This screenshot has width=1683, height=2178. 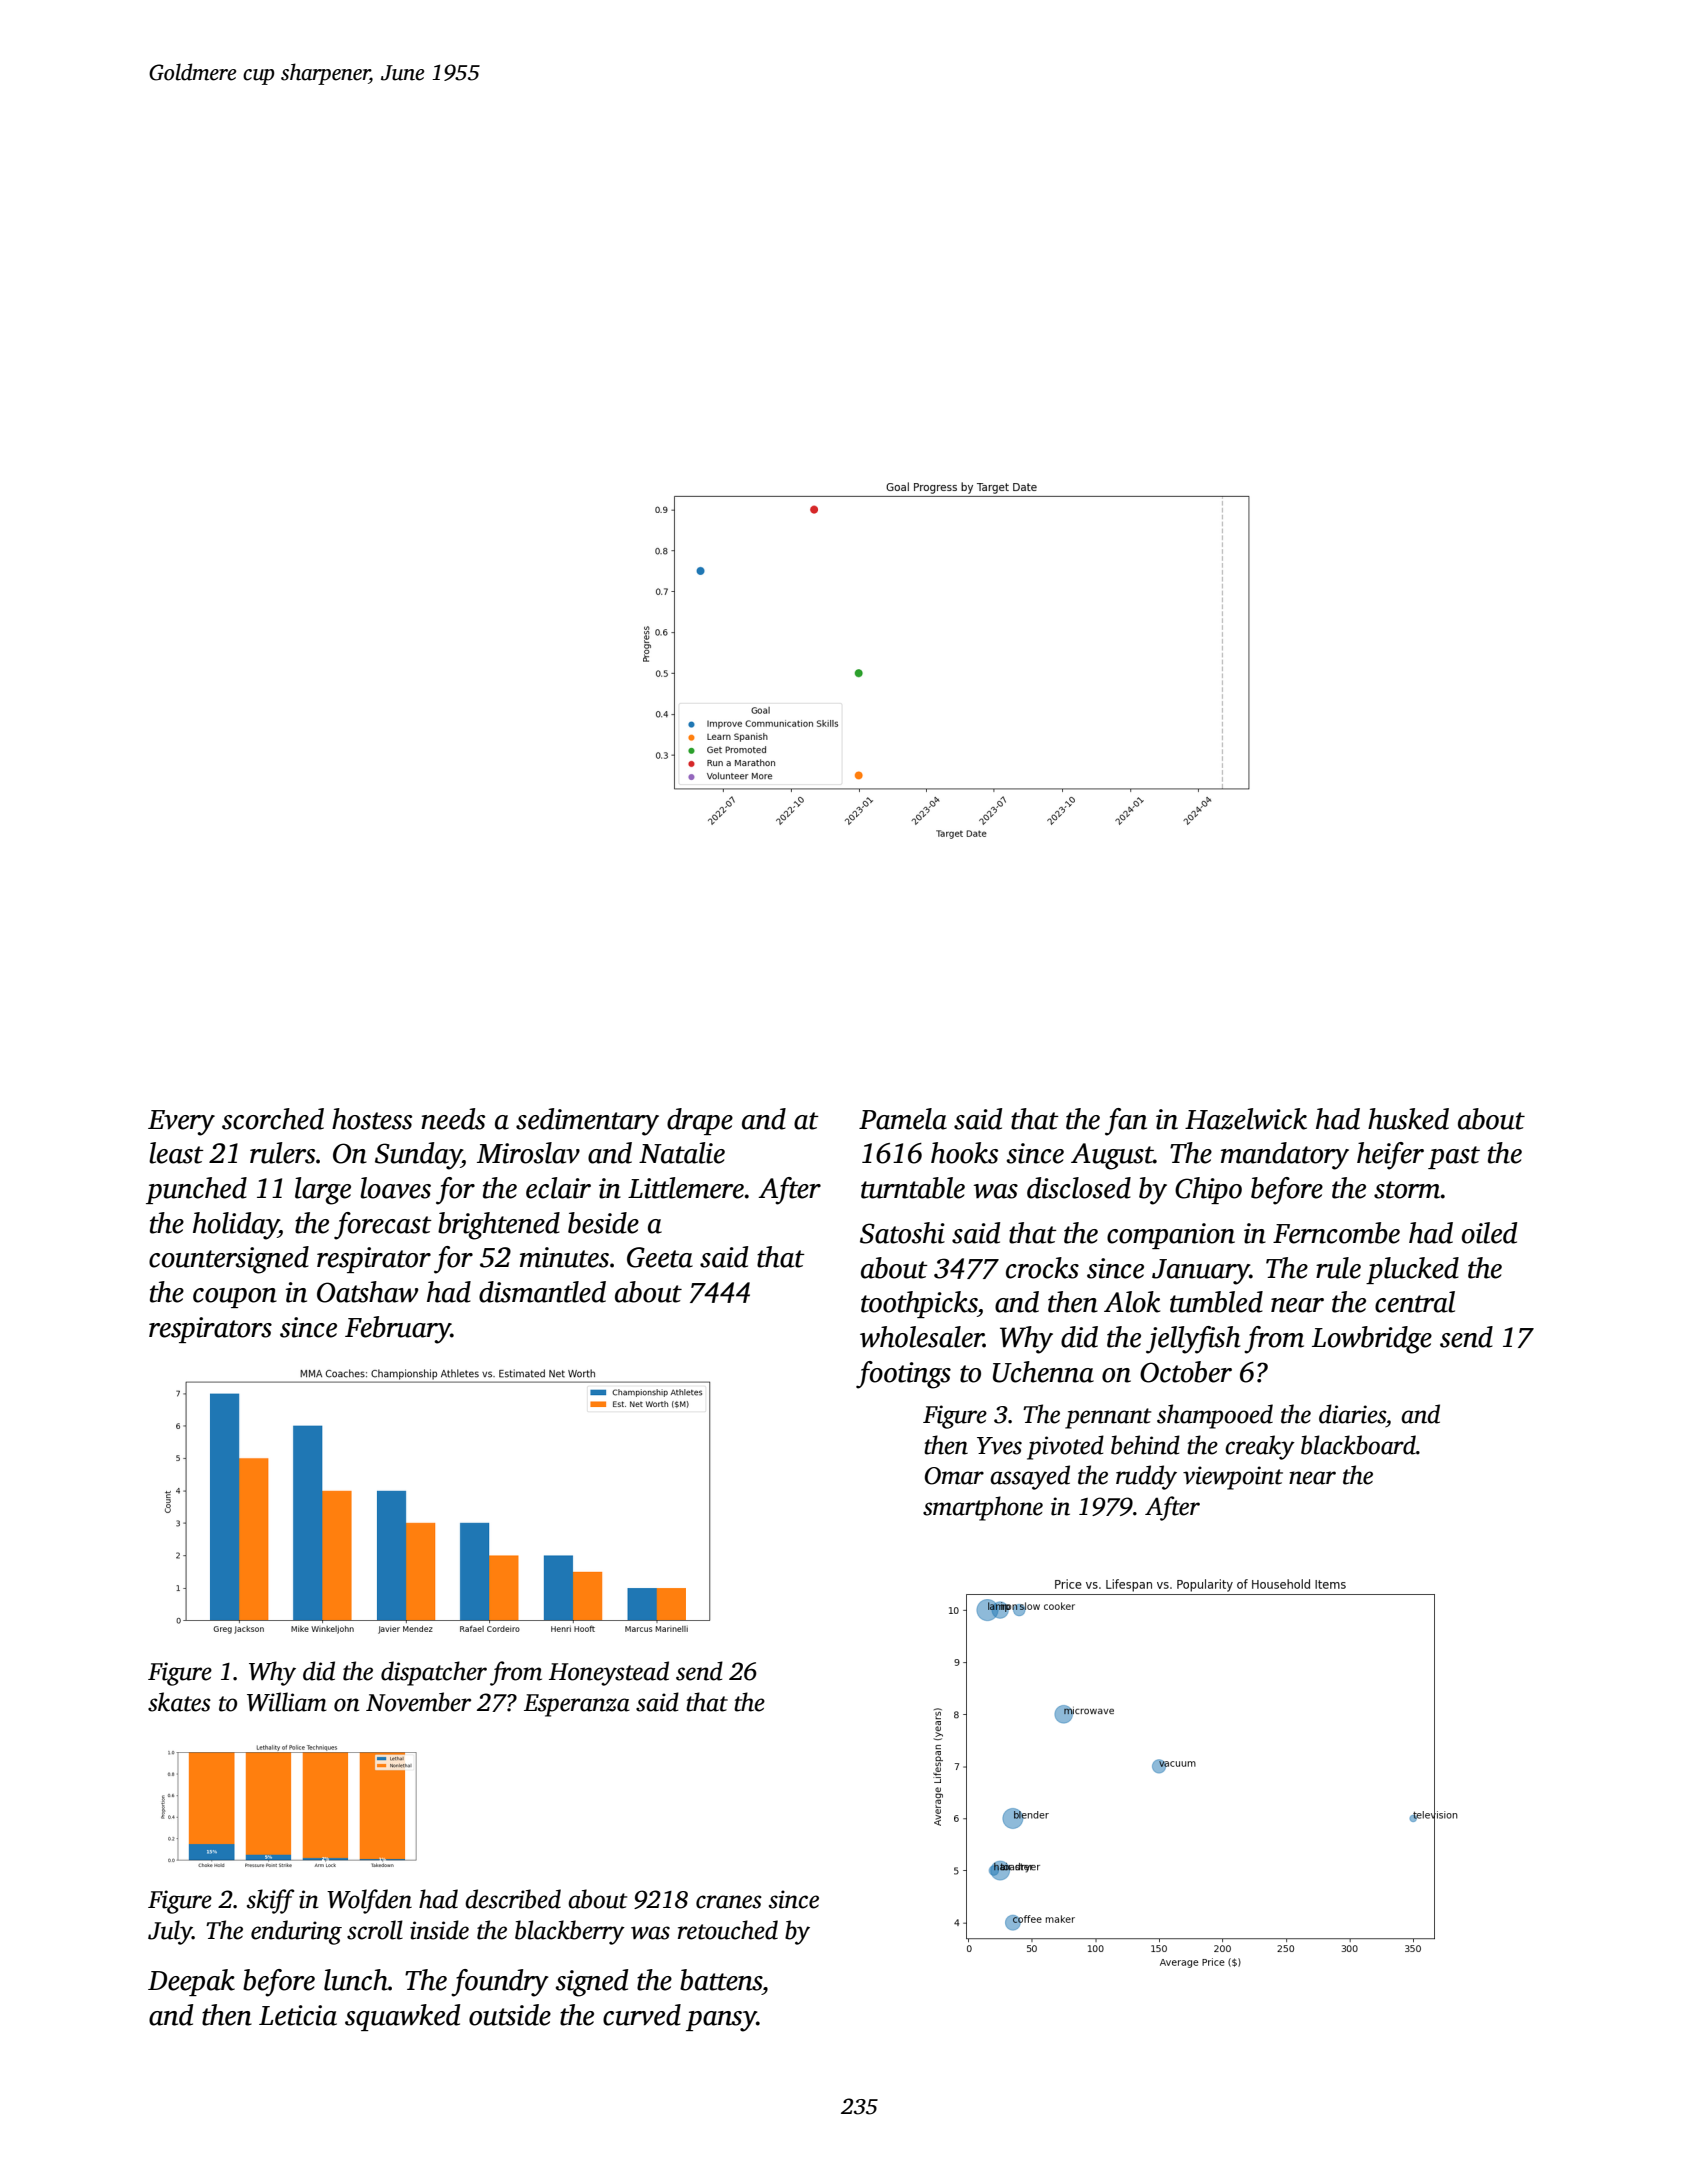 I want to click on foundry, so click(x=500, y=1983).
